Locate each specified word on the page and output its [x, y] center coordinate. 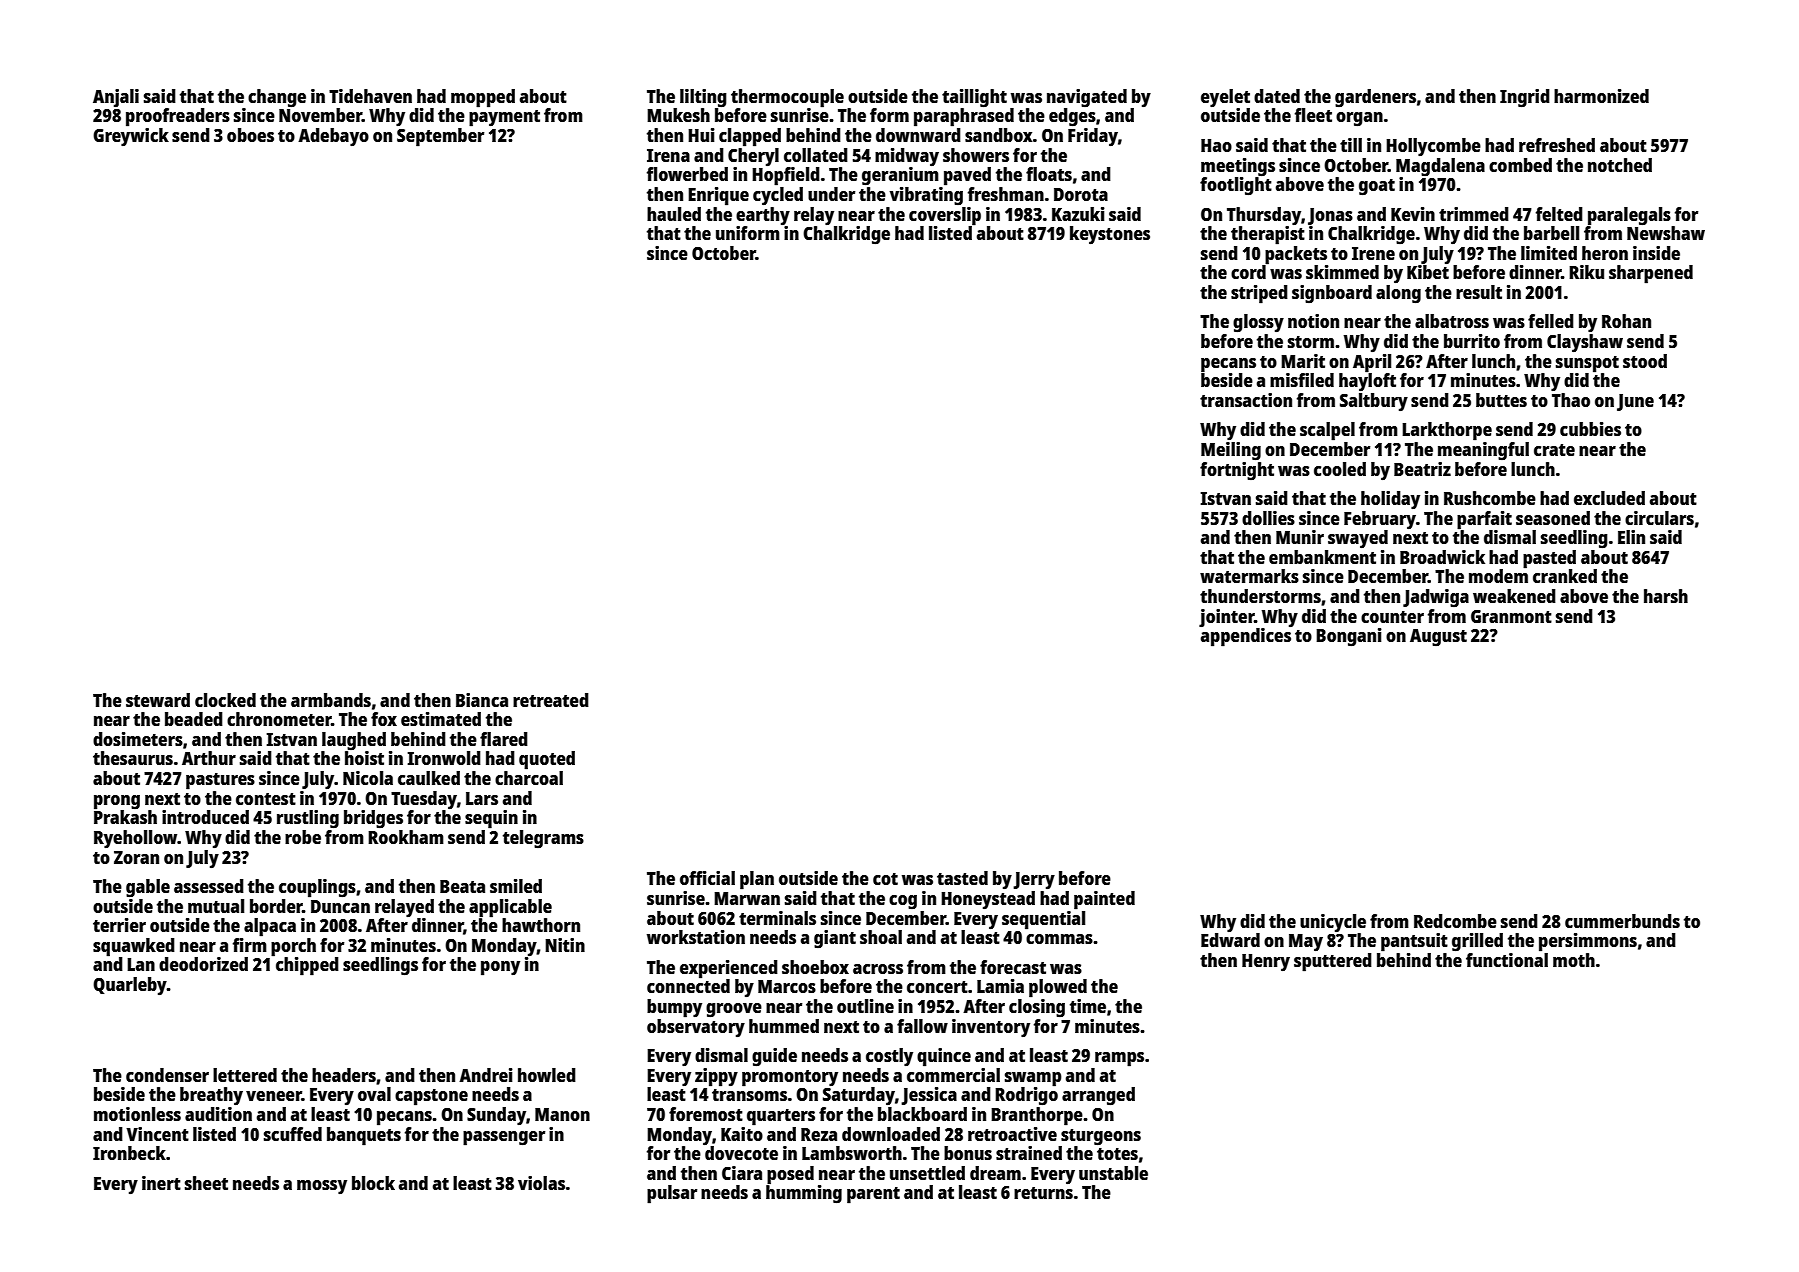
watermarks [1249, 576]
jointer [1226, 618]
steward [158, 700]
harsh [1666, 596]
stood [1645, 361]
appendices [1246, 637]
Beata [462, 886]
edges [1072, 117]
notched [1620, 165]
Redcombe [1455, 921]
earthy [763, 216]
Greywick [131, 137]
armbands [331, 700]
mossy [322, 1187]
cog [903, 902]
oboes [250, 135]
